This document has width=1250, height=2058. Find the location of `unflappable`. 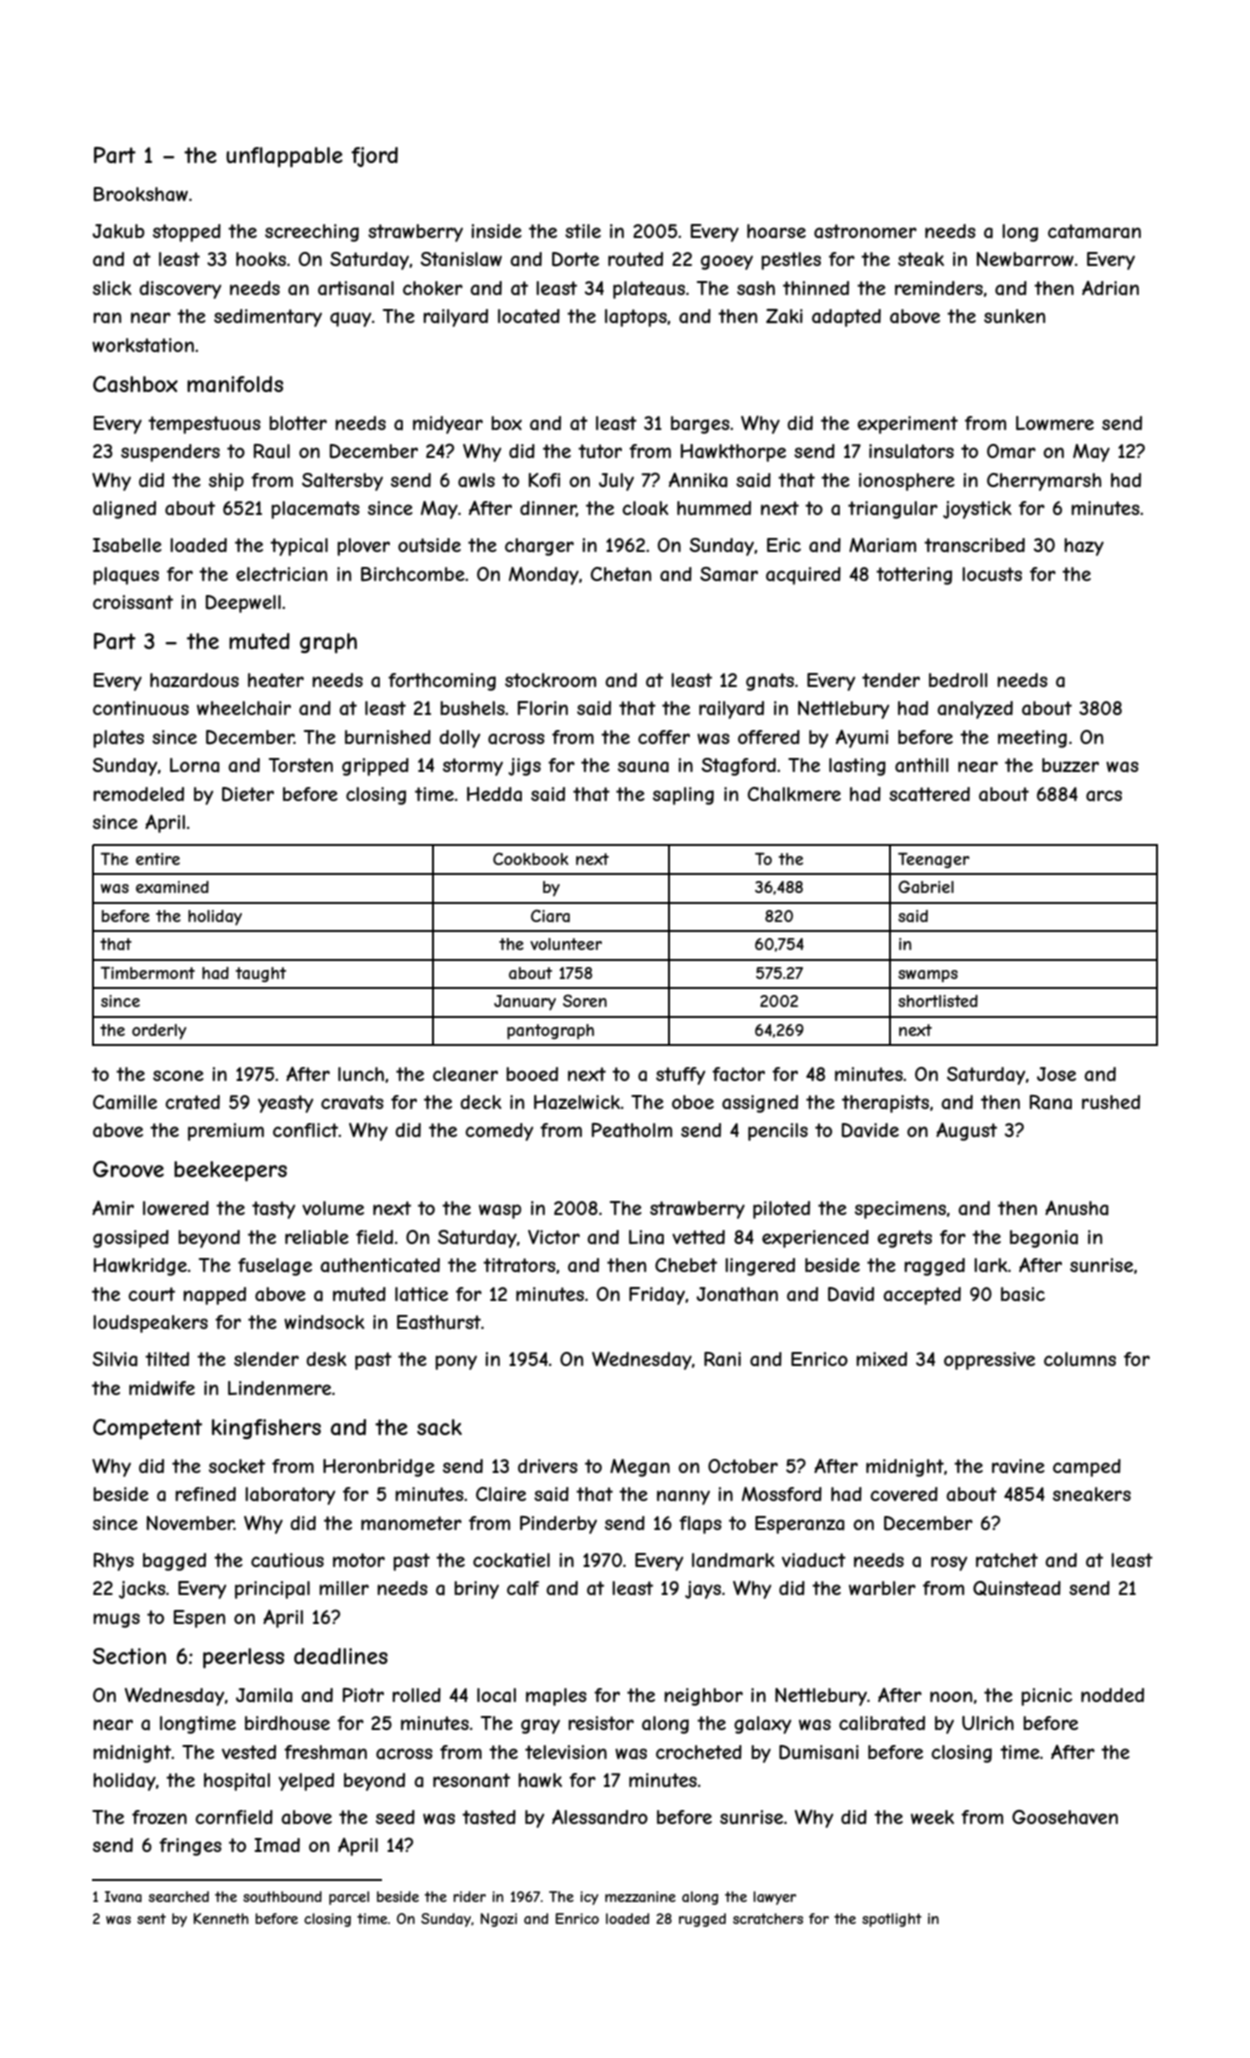

unflappable is located at coordinates (284, 157).
